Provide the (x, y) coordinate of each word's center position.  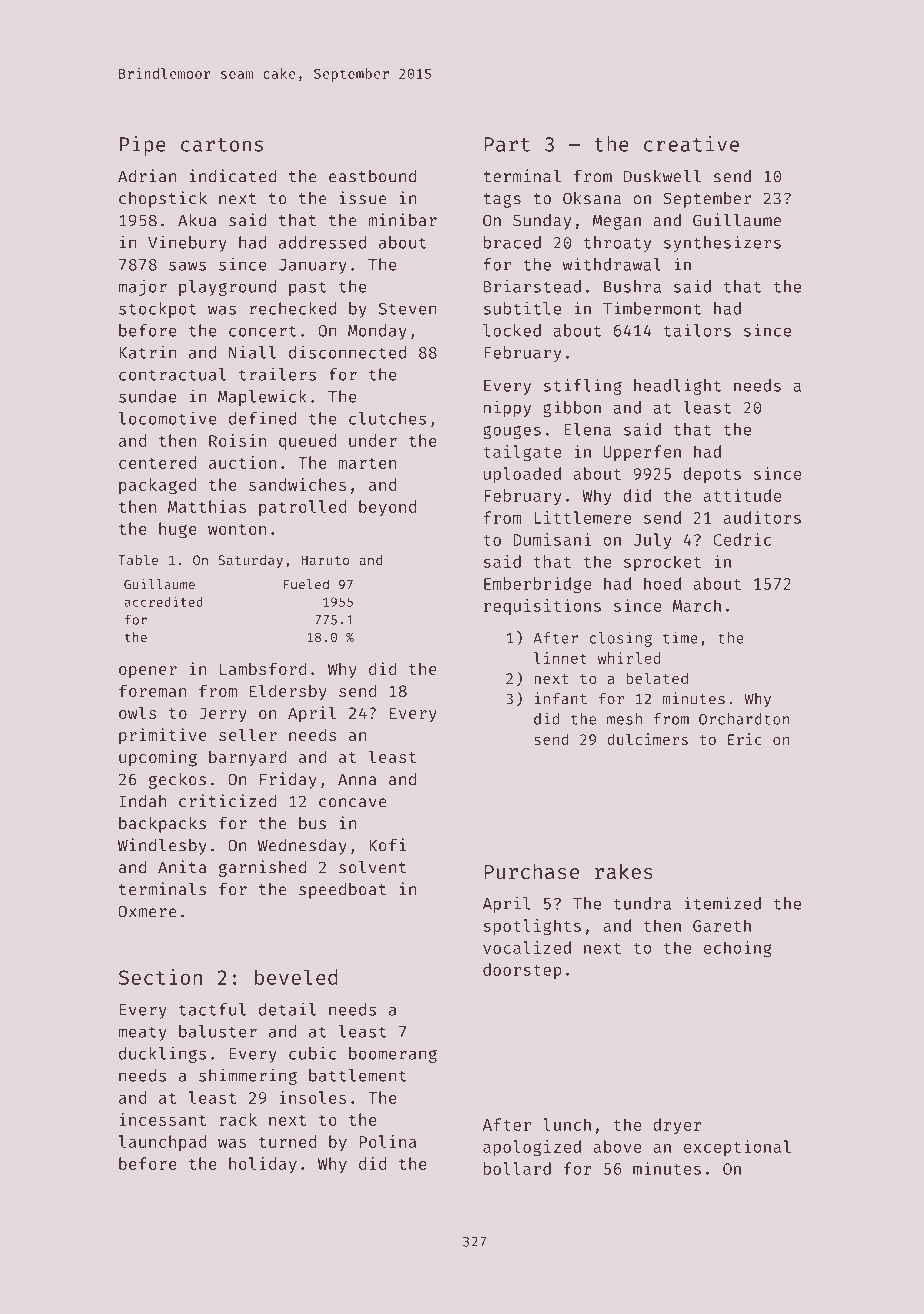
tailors (697, 330)
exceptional (737, 1148)
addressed (322, 242)
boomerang (393, 1055)
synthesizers (722, 243)
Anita (182, 867)
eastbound (372, 176)
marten (367, 463)
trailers (277, 374)
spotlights (532, 927)
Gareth (722, 925)
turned (287, 1141)
